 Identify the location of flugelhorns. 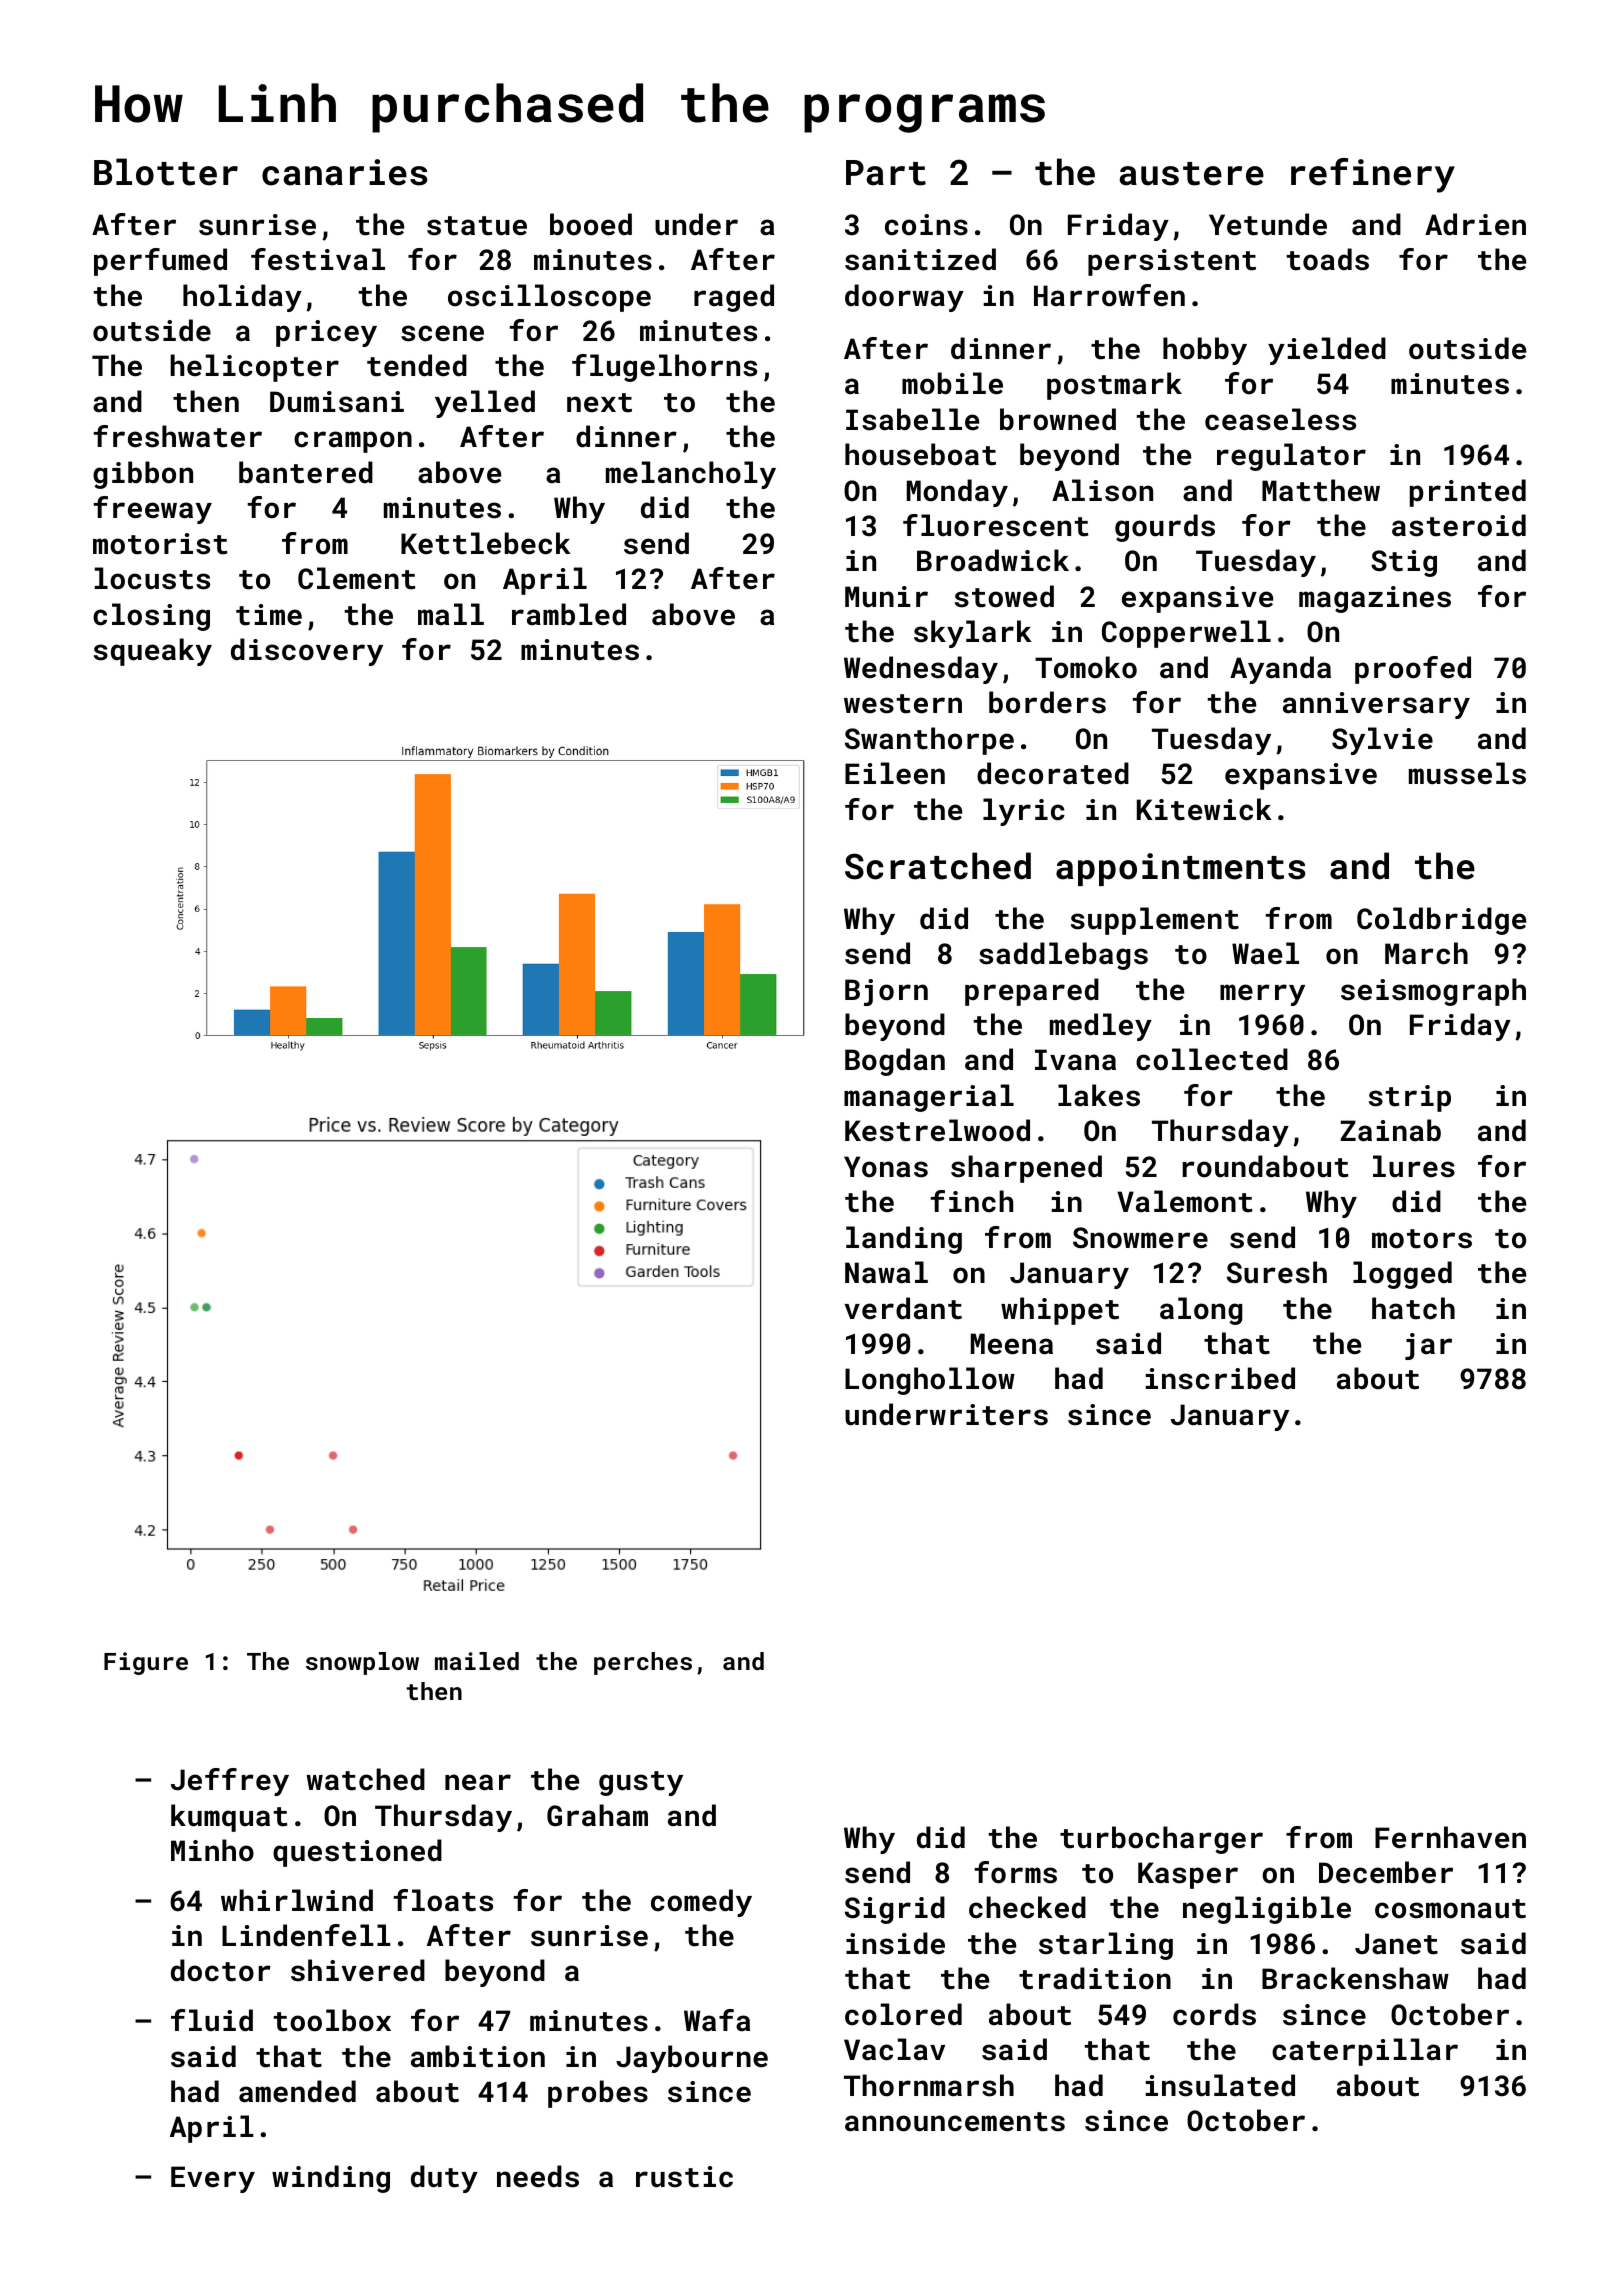
(664, 368).
